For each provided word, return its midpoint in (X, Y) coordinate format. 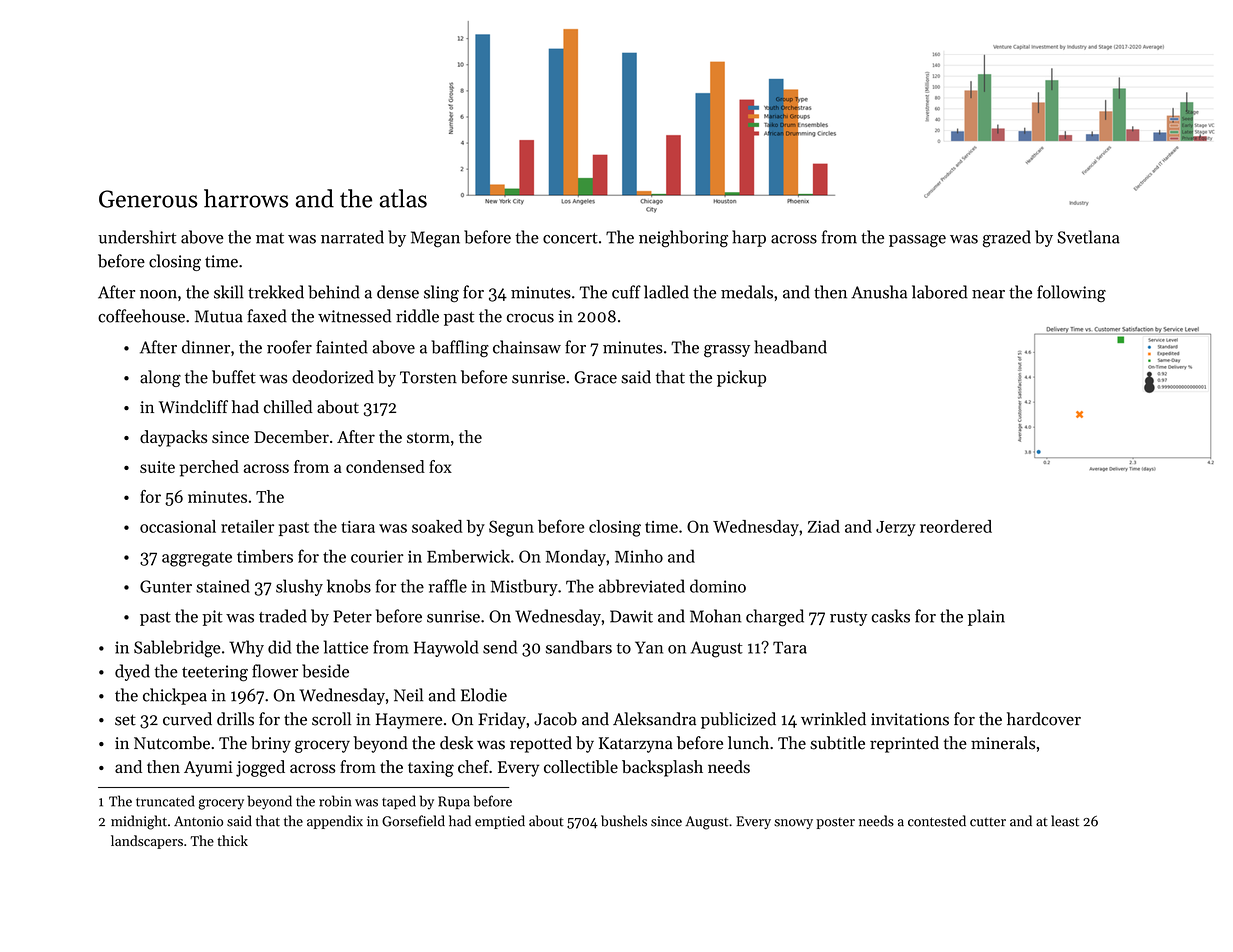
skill (229, 292)
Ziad (824, 526)
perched (209, 468)
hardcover (1044, 719)
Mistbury (524, 587)
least (1065, 821)
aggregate (197, 559)
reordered (956, 526)
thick (232, 840)
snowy (793, 824)
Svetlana (1088, 237)
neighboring (683, 239)
